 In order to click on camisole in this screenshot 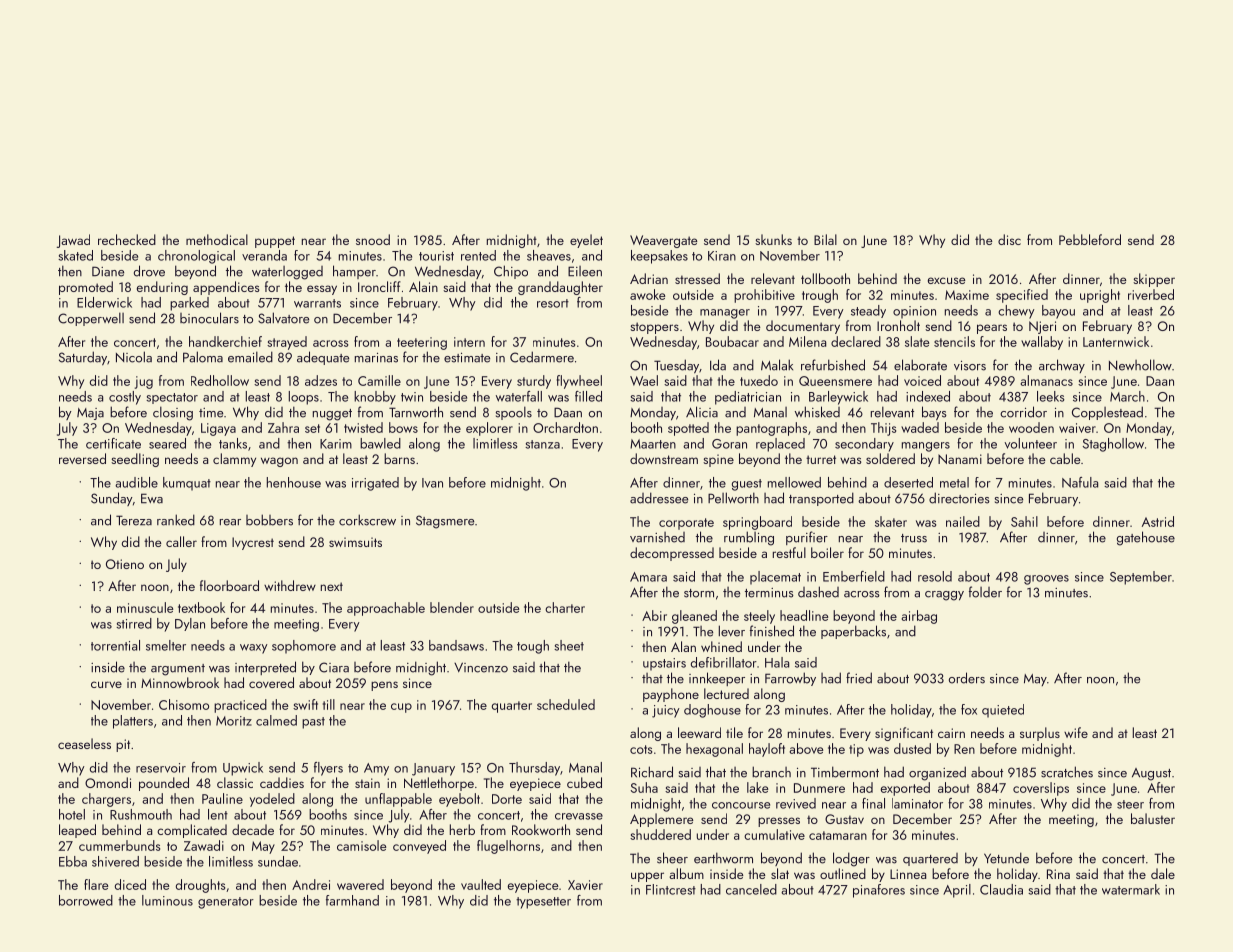, I will do `click(361, 845)`.
